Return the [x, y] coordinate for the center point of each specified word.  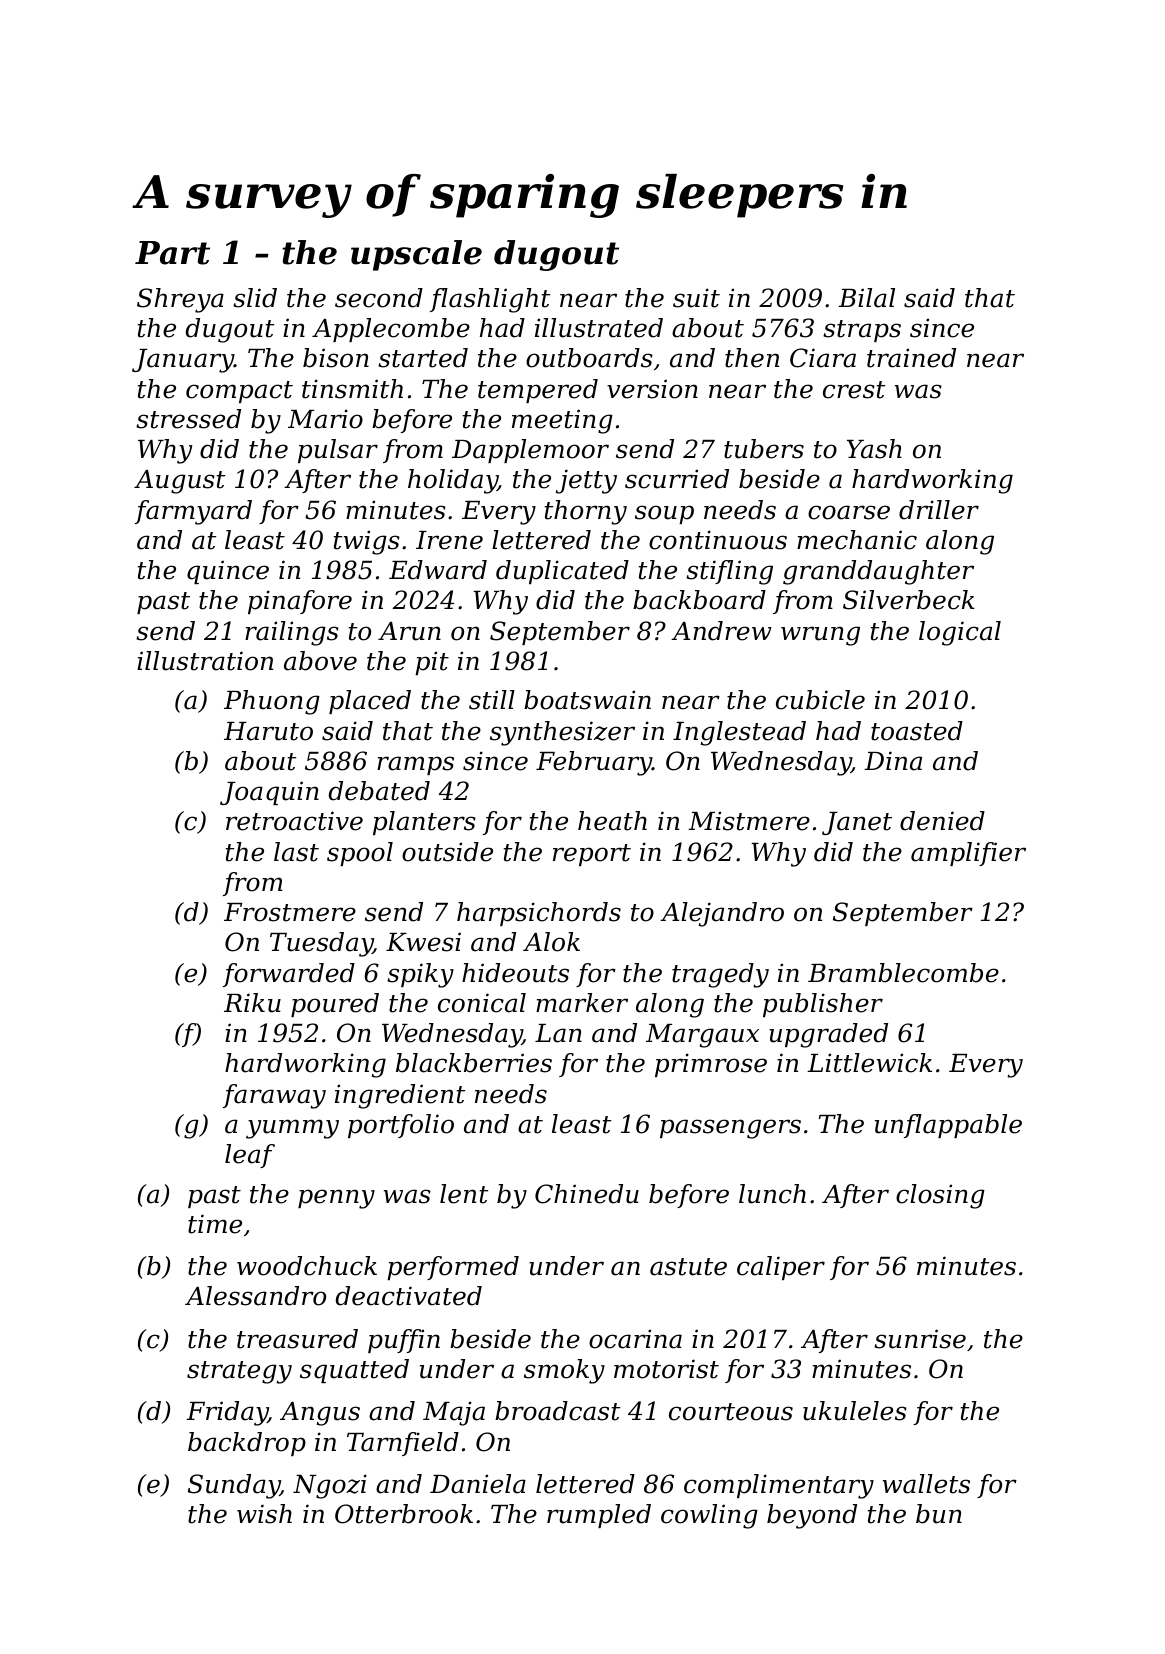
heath [612, 821]
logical [960, 633]
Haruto [268, 731]
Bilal [866, 298]
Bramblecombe [903, 973]
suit [696, 298]
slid [255, 298]
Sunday [234, 1486]
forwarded [289, 975]
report [592, 855]
